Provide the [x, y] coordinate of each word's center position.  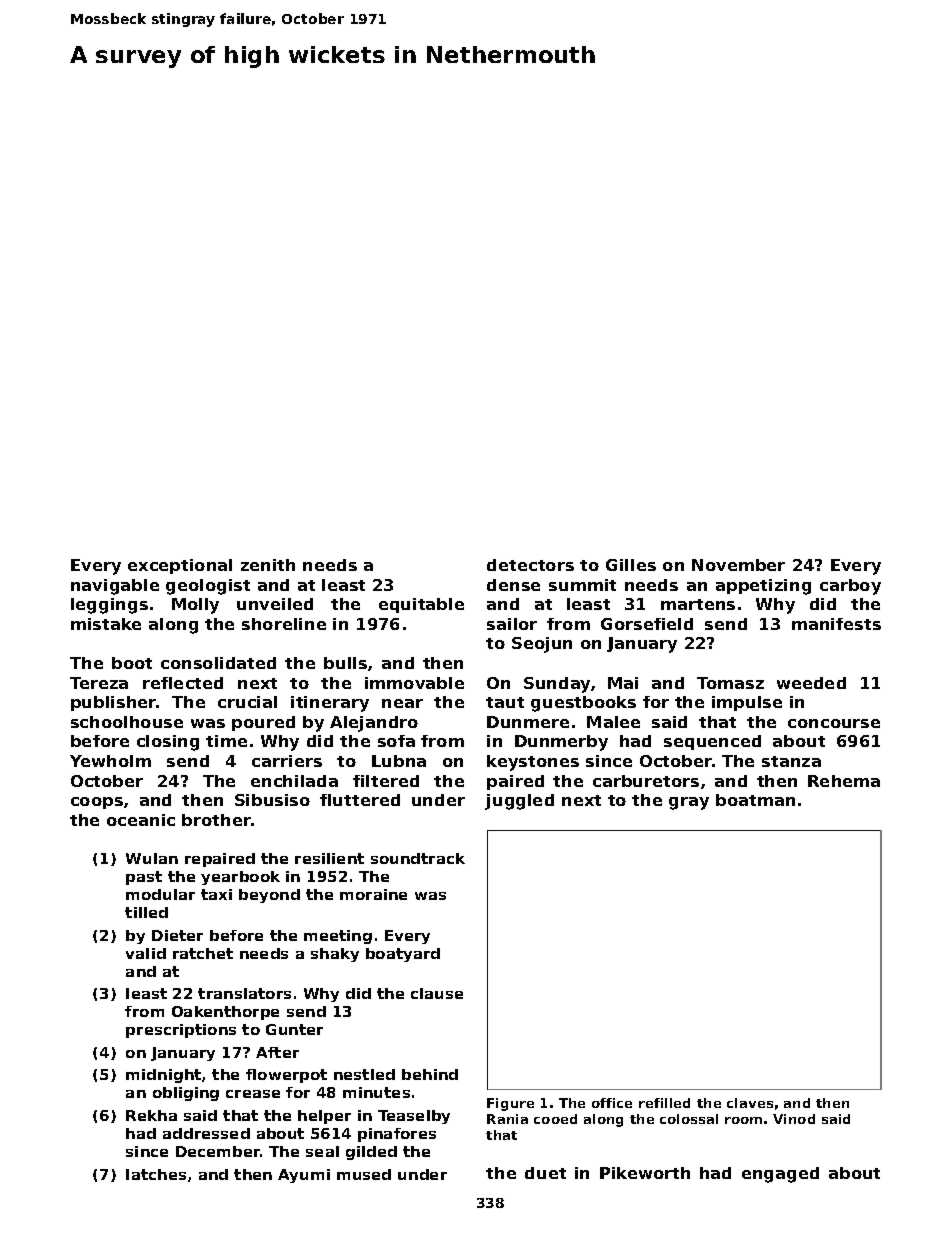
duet [545, 1173]
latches [156, 1174]
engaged [780, 1175]
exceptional [180, 566]
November [738, 565]
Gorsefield [647, 624]
